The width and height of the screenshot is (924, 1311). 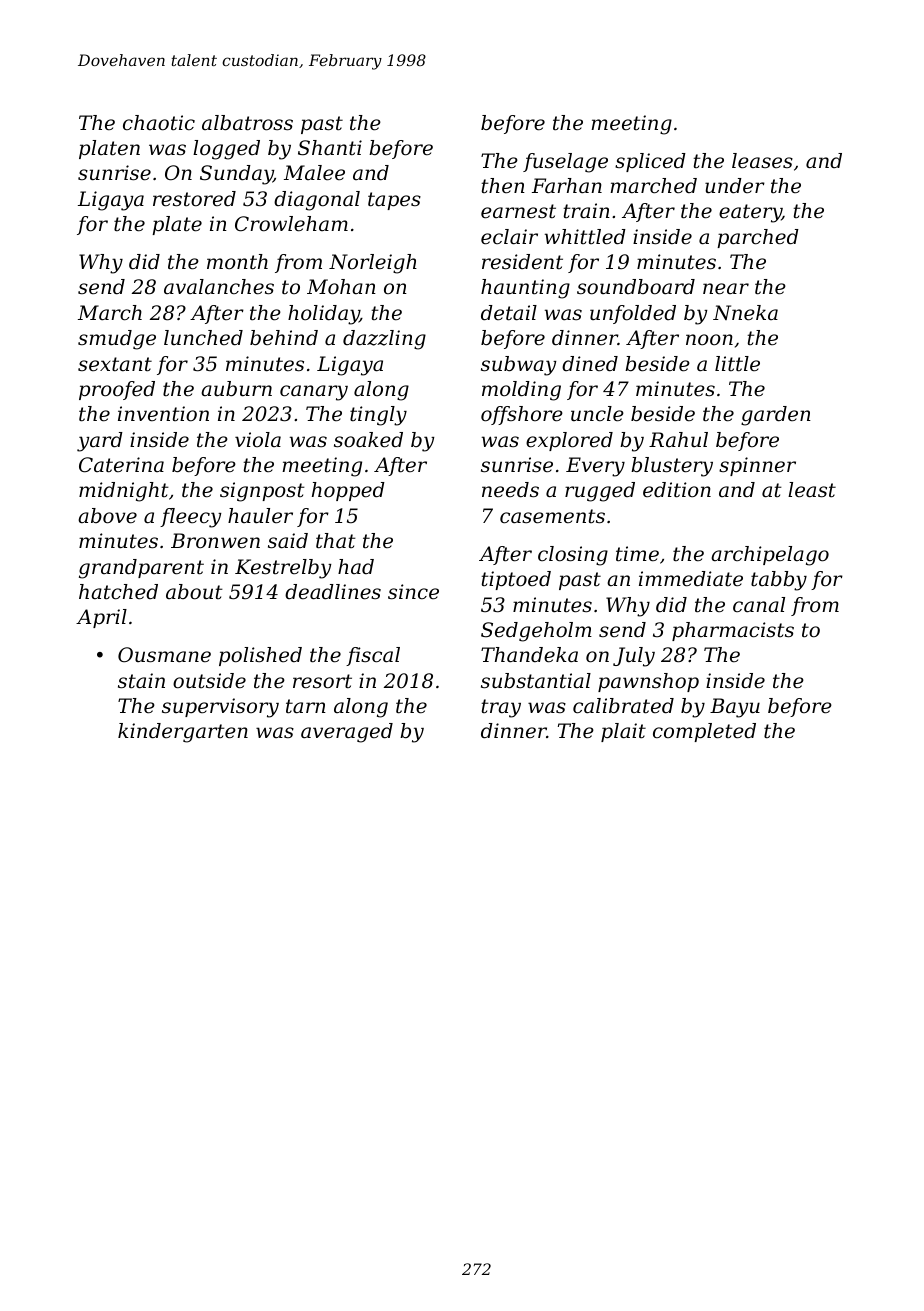 I want to click on subway, so click(x=518, y=366).
